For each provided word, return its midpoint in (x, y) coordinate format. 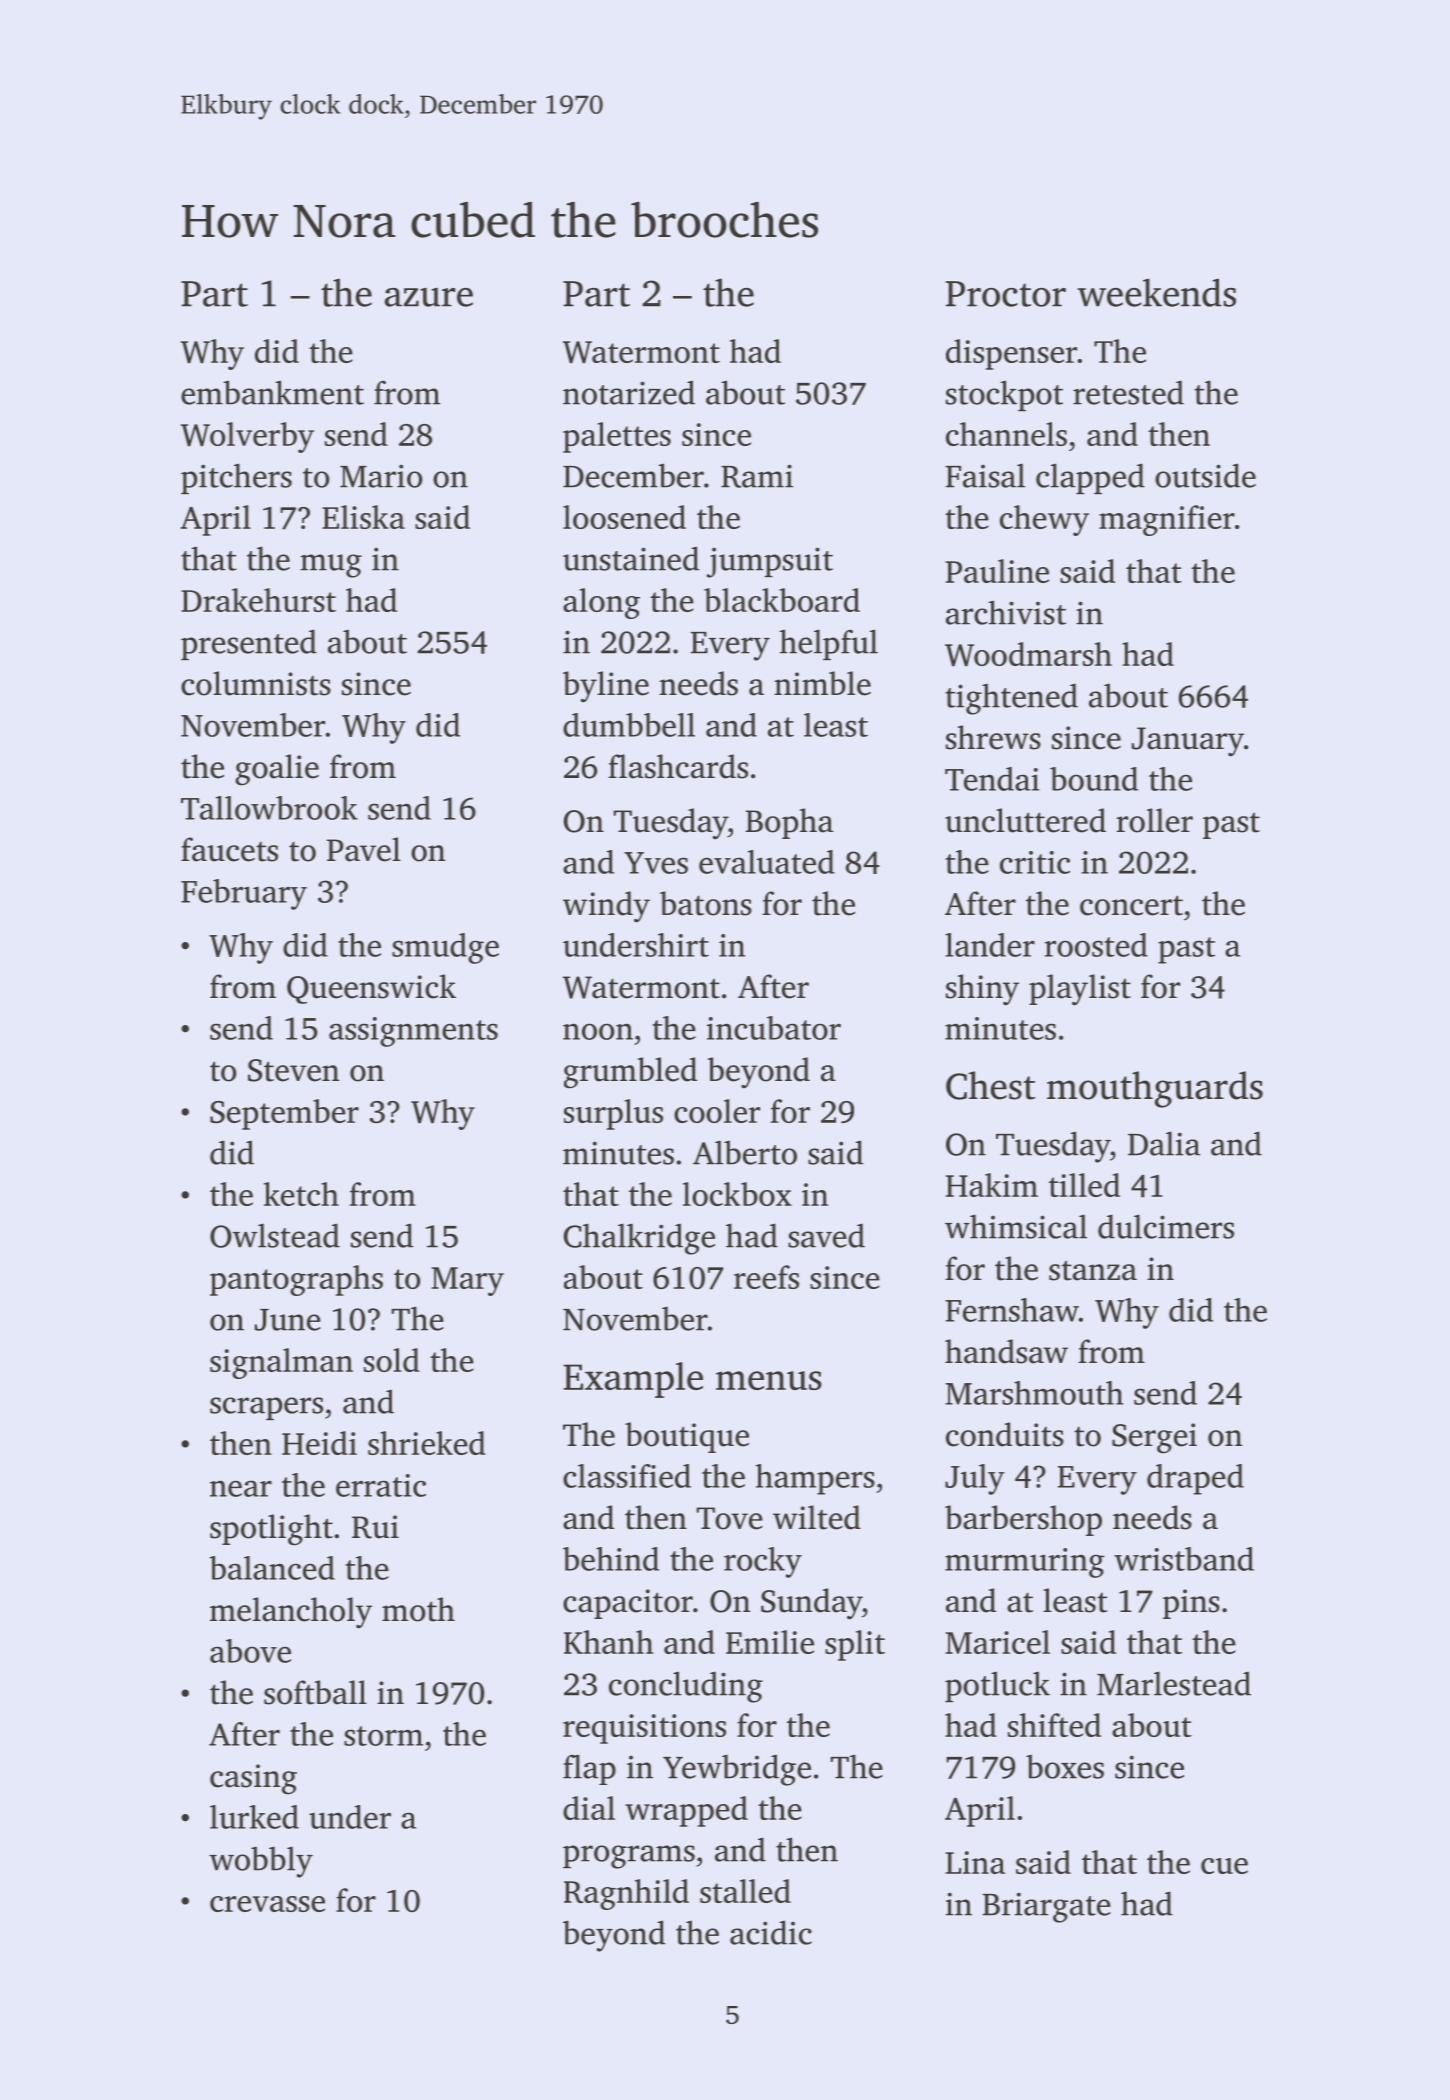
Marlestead (1174, 1683)
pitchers (236, 478)
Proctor (1005, 294)
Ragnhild (626, 1894)
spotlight (271, 1530)
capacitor (628, 1604)
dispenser (1011, 354)
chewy (1044, 520)
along (601, 603)
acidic (771, 1932)
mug (331, 566)
